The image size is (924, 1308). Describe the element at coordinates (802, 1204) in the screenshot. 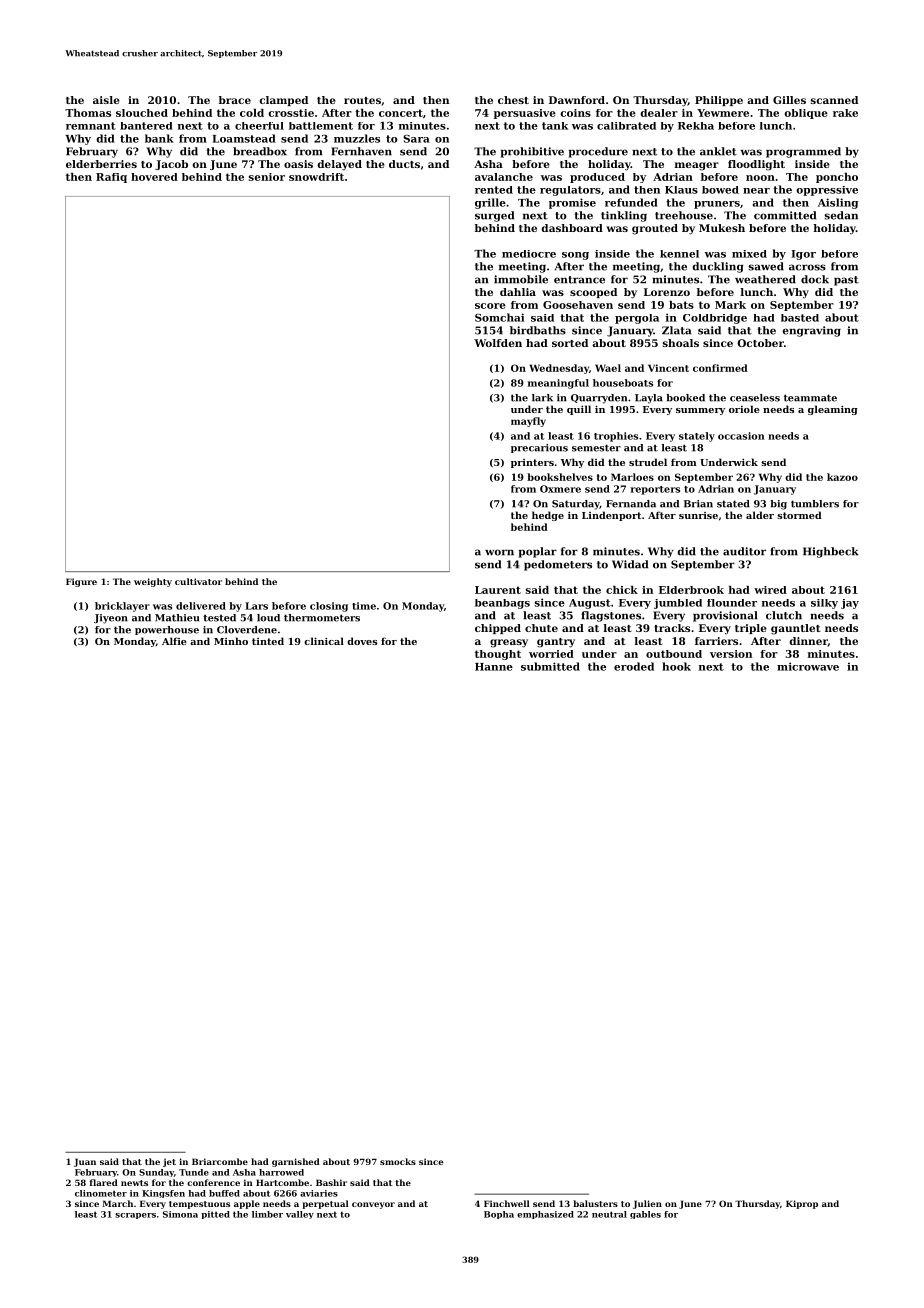

I see `Kiprop` at that location.
